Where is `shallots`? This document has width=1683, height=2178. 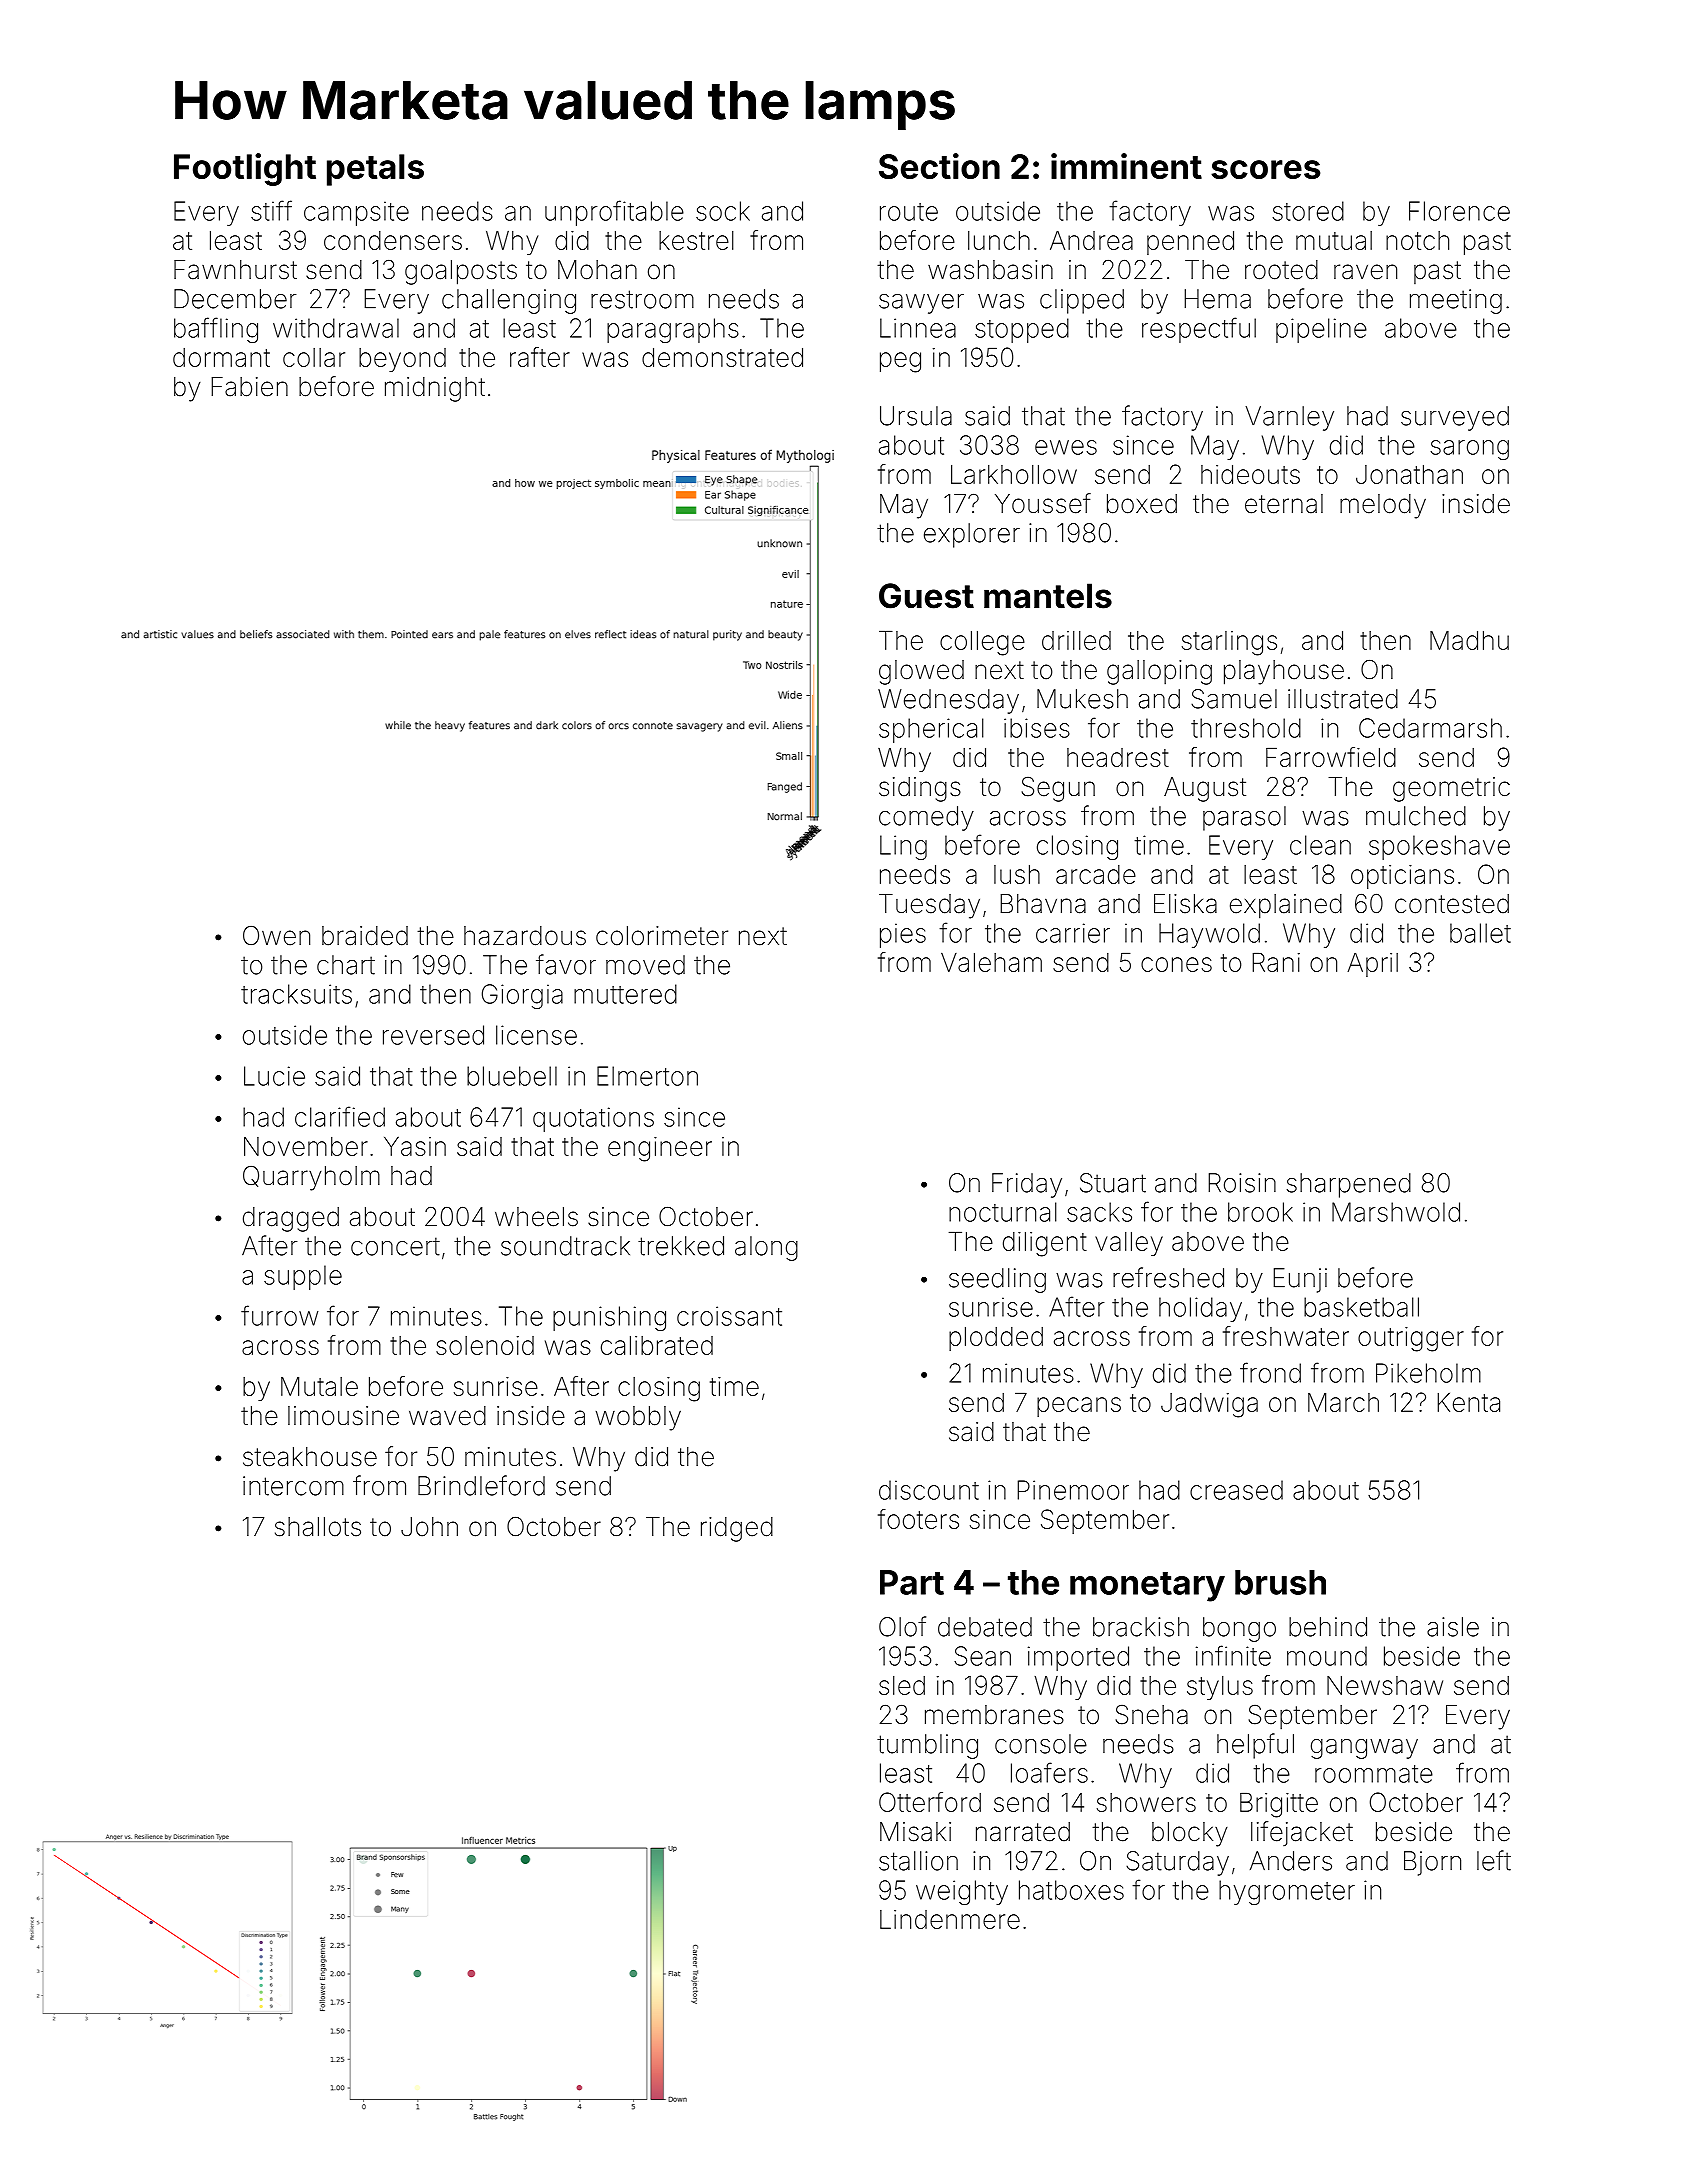
shallots is located at coordinates (318, 1527).
